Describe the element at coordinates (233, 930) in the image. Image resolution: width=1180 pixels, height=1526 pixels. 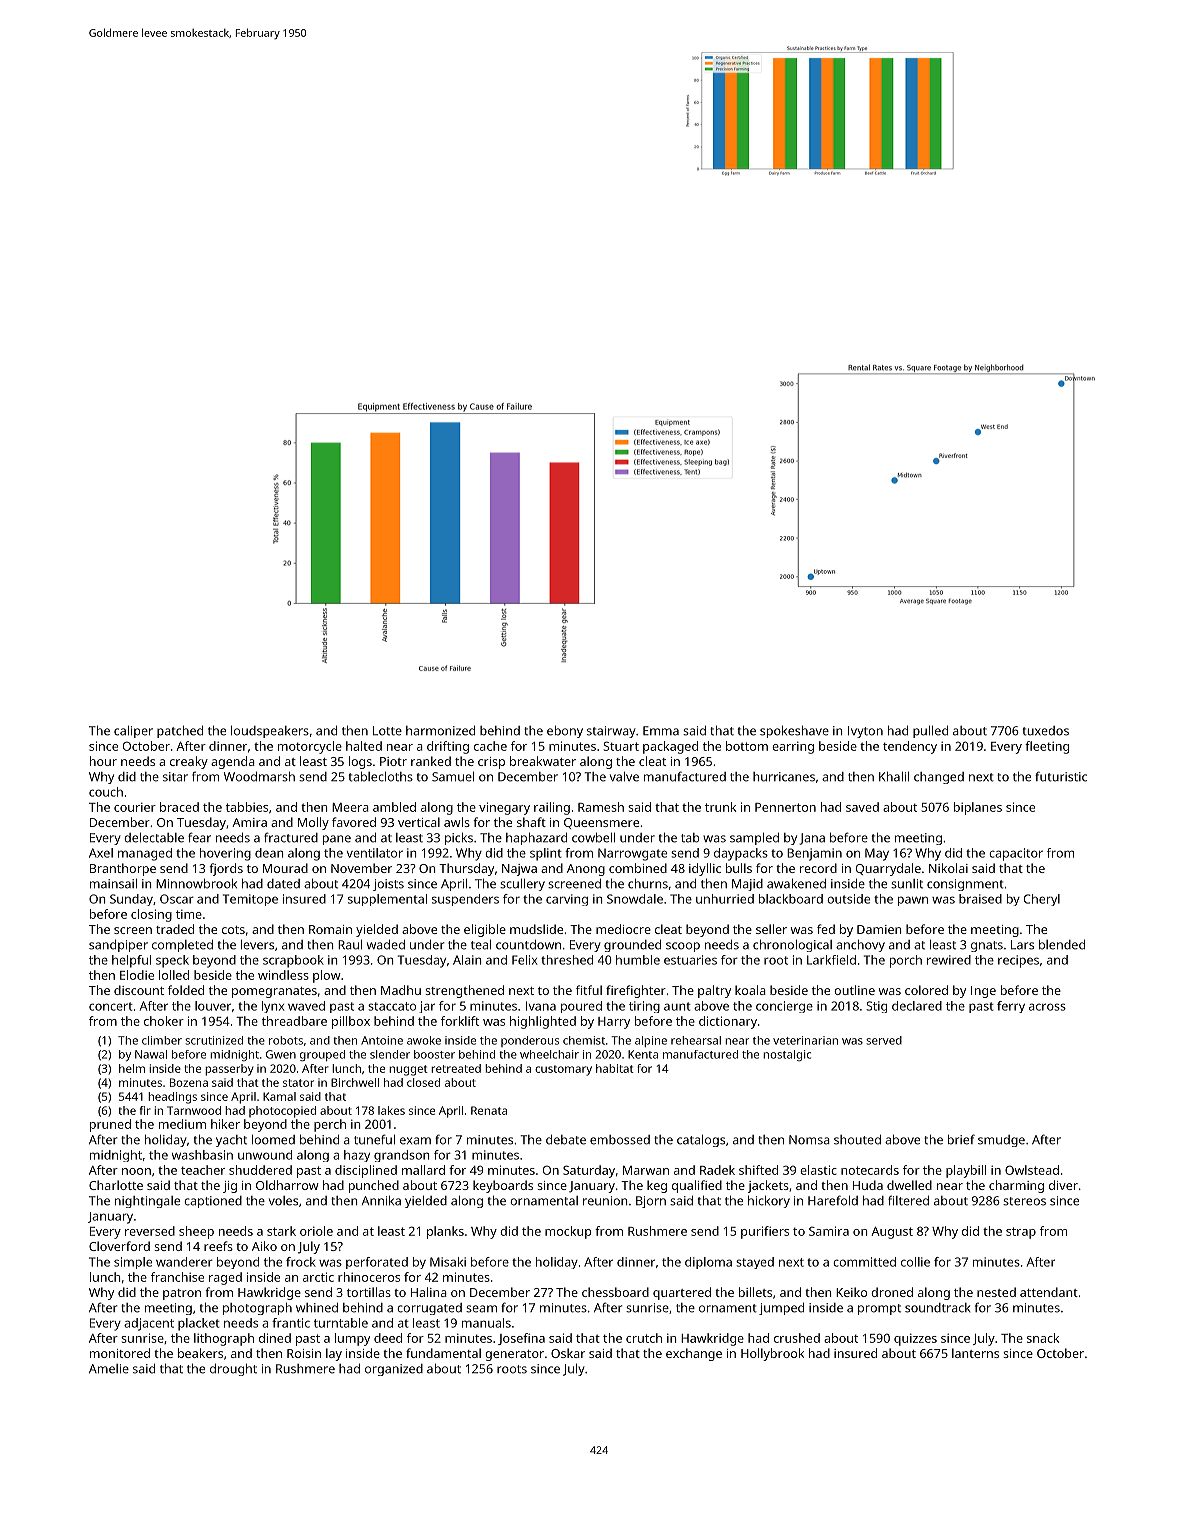
I see `cots` at that location.
